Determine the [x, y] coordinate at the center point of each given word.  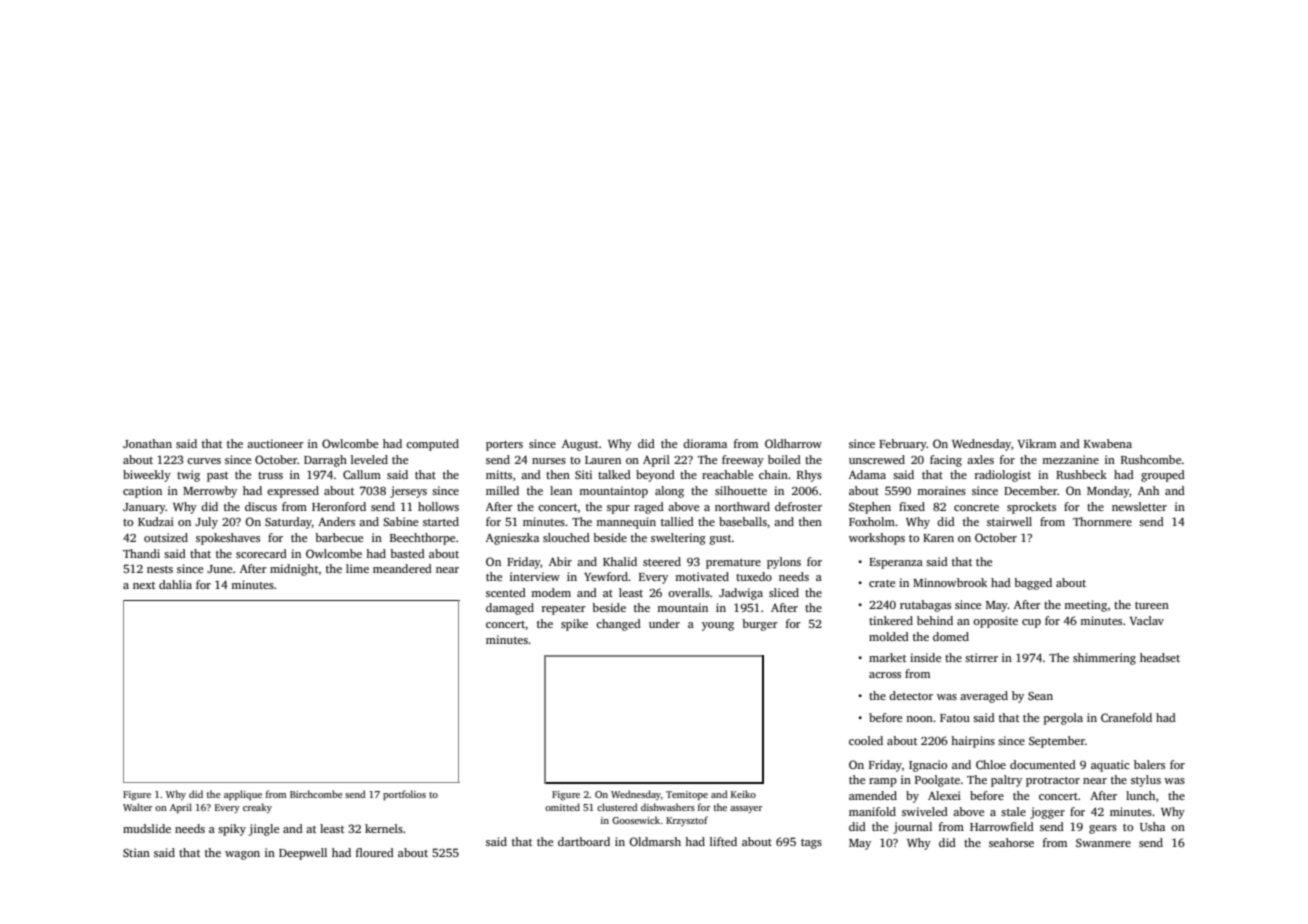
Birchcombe [316, 794]
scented [506, 592]
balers [1149, 764]
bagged [1033, 584]
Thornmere [1102, 521]
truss [270, 475]
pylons [784, 563]
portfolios [404, 795]
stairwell [1009, 521]
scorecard [261, 553]
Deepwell [303, 854]
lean [561, 490]
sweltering [678, 539]
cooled [866, 740]
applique [243, 795]
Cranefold [1126, 717]
